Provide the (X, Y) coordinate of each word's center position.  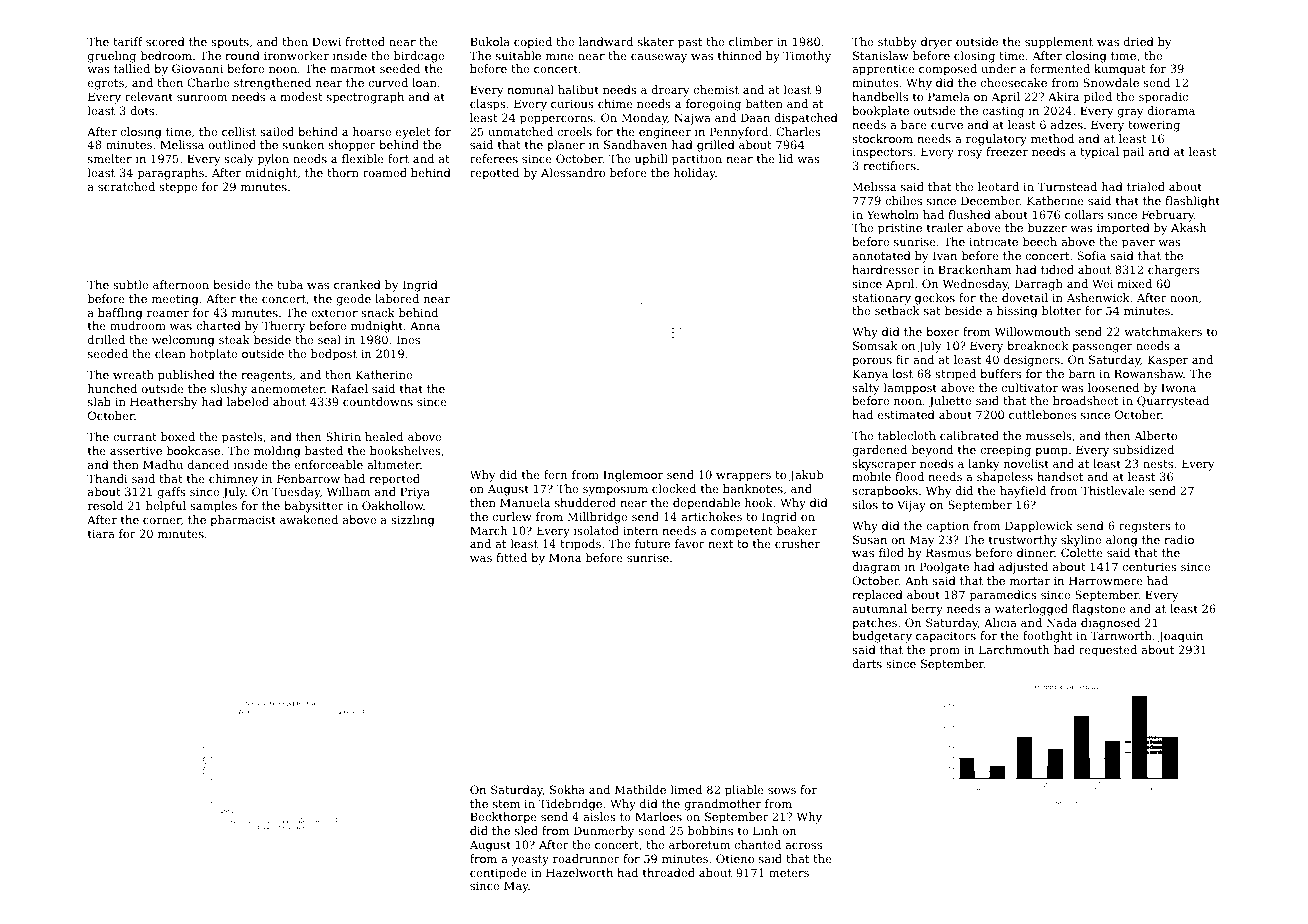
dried (1139, 41)
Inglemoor (633, 476)
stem (506, 804)
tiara (101, 533)
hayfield (1023, 492)
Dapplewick (1039, 527)
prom (944, 652)
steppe (178, 188)
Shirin (343, 436)
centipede (498, 874)
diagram (876, 568)
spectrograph (365, 98)
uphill (651, 160)
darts (867, 663)
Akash (1188, 227)
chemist (716, 89)
